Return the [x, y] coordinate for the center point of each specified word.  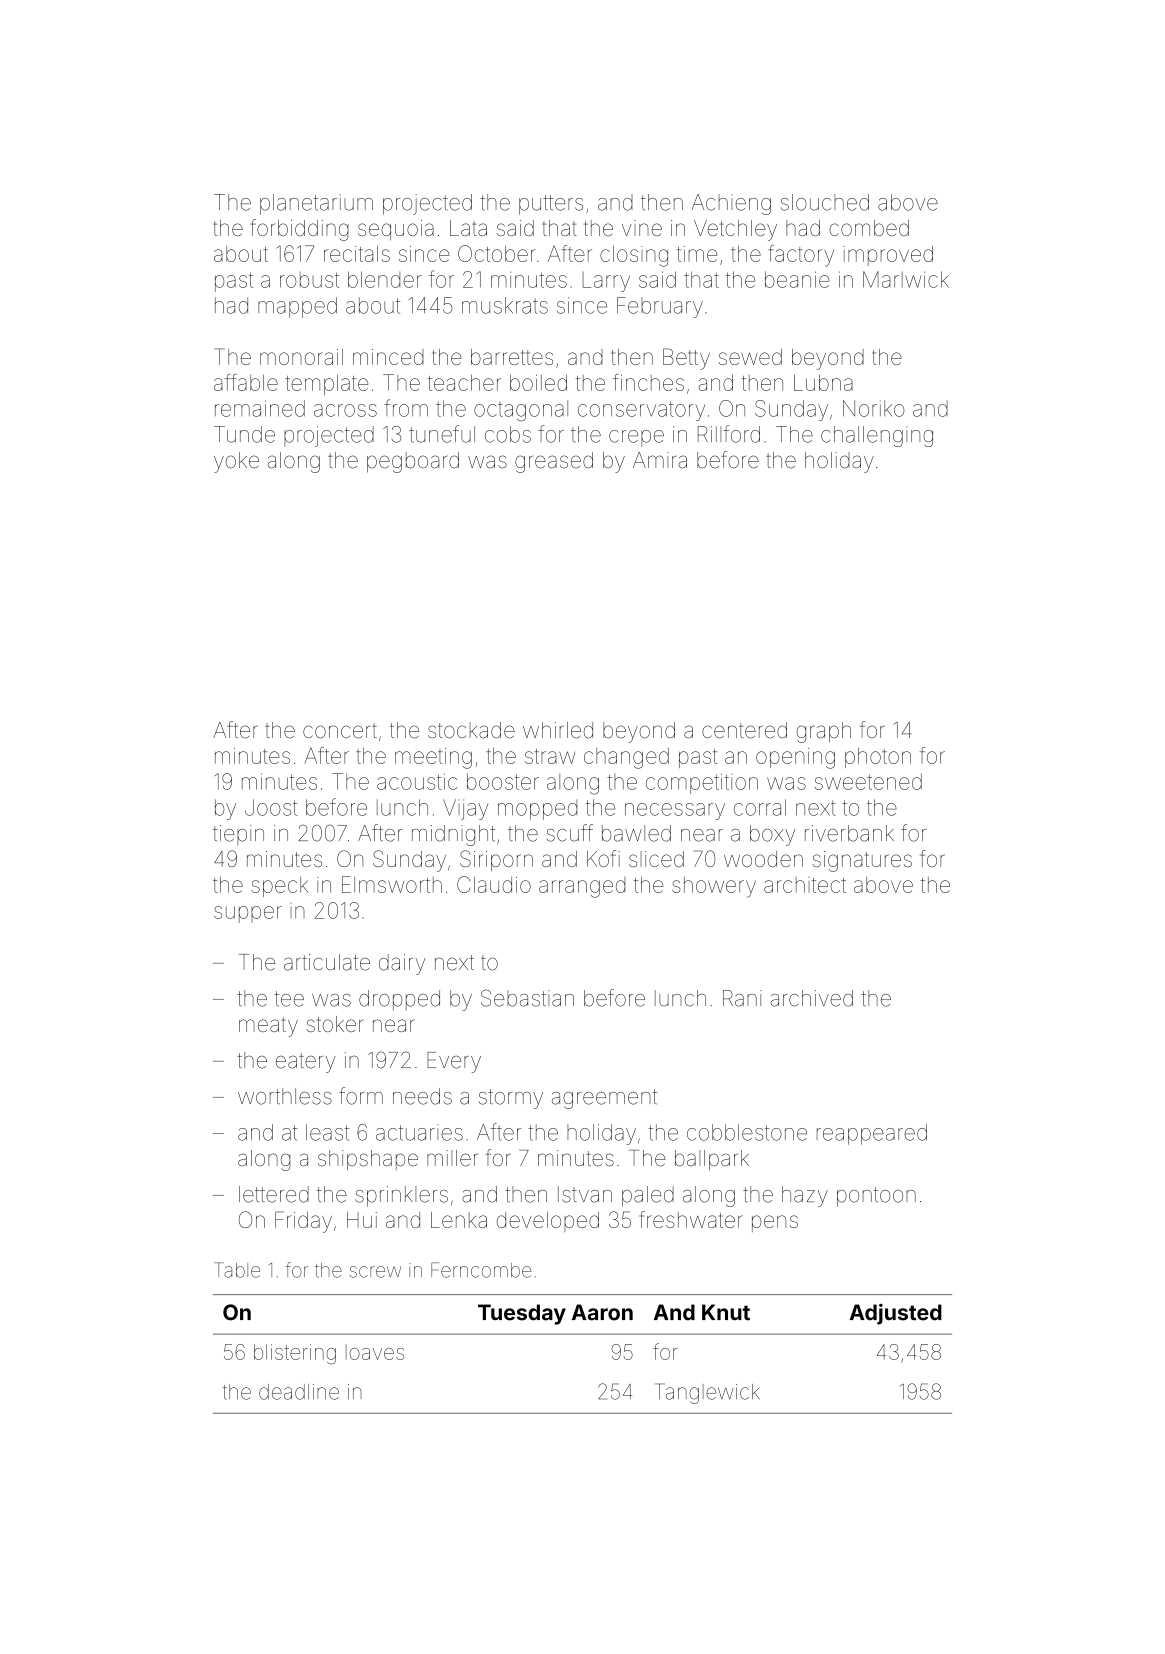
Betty [686, 359]
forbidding [299, 230]
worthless [285, 1096]
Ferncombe [481, 1270]
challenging [877, 436]
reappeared [872, 1134]
